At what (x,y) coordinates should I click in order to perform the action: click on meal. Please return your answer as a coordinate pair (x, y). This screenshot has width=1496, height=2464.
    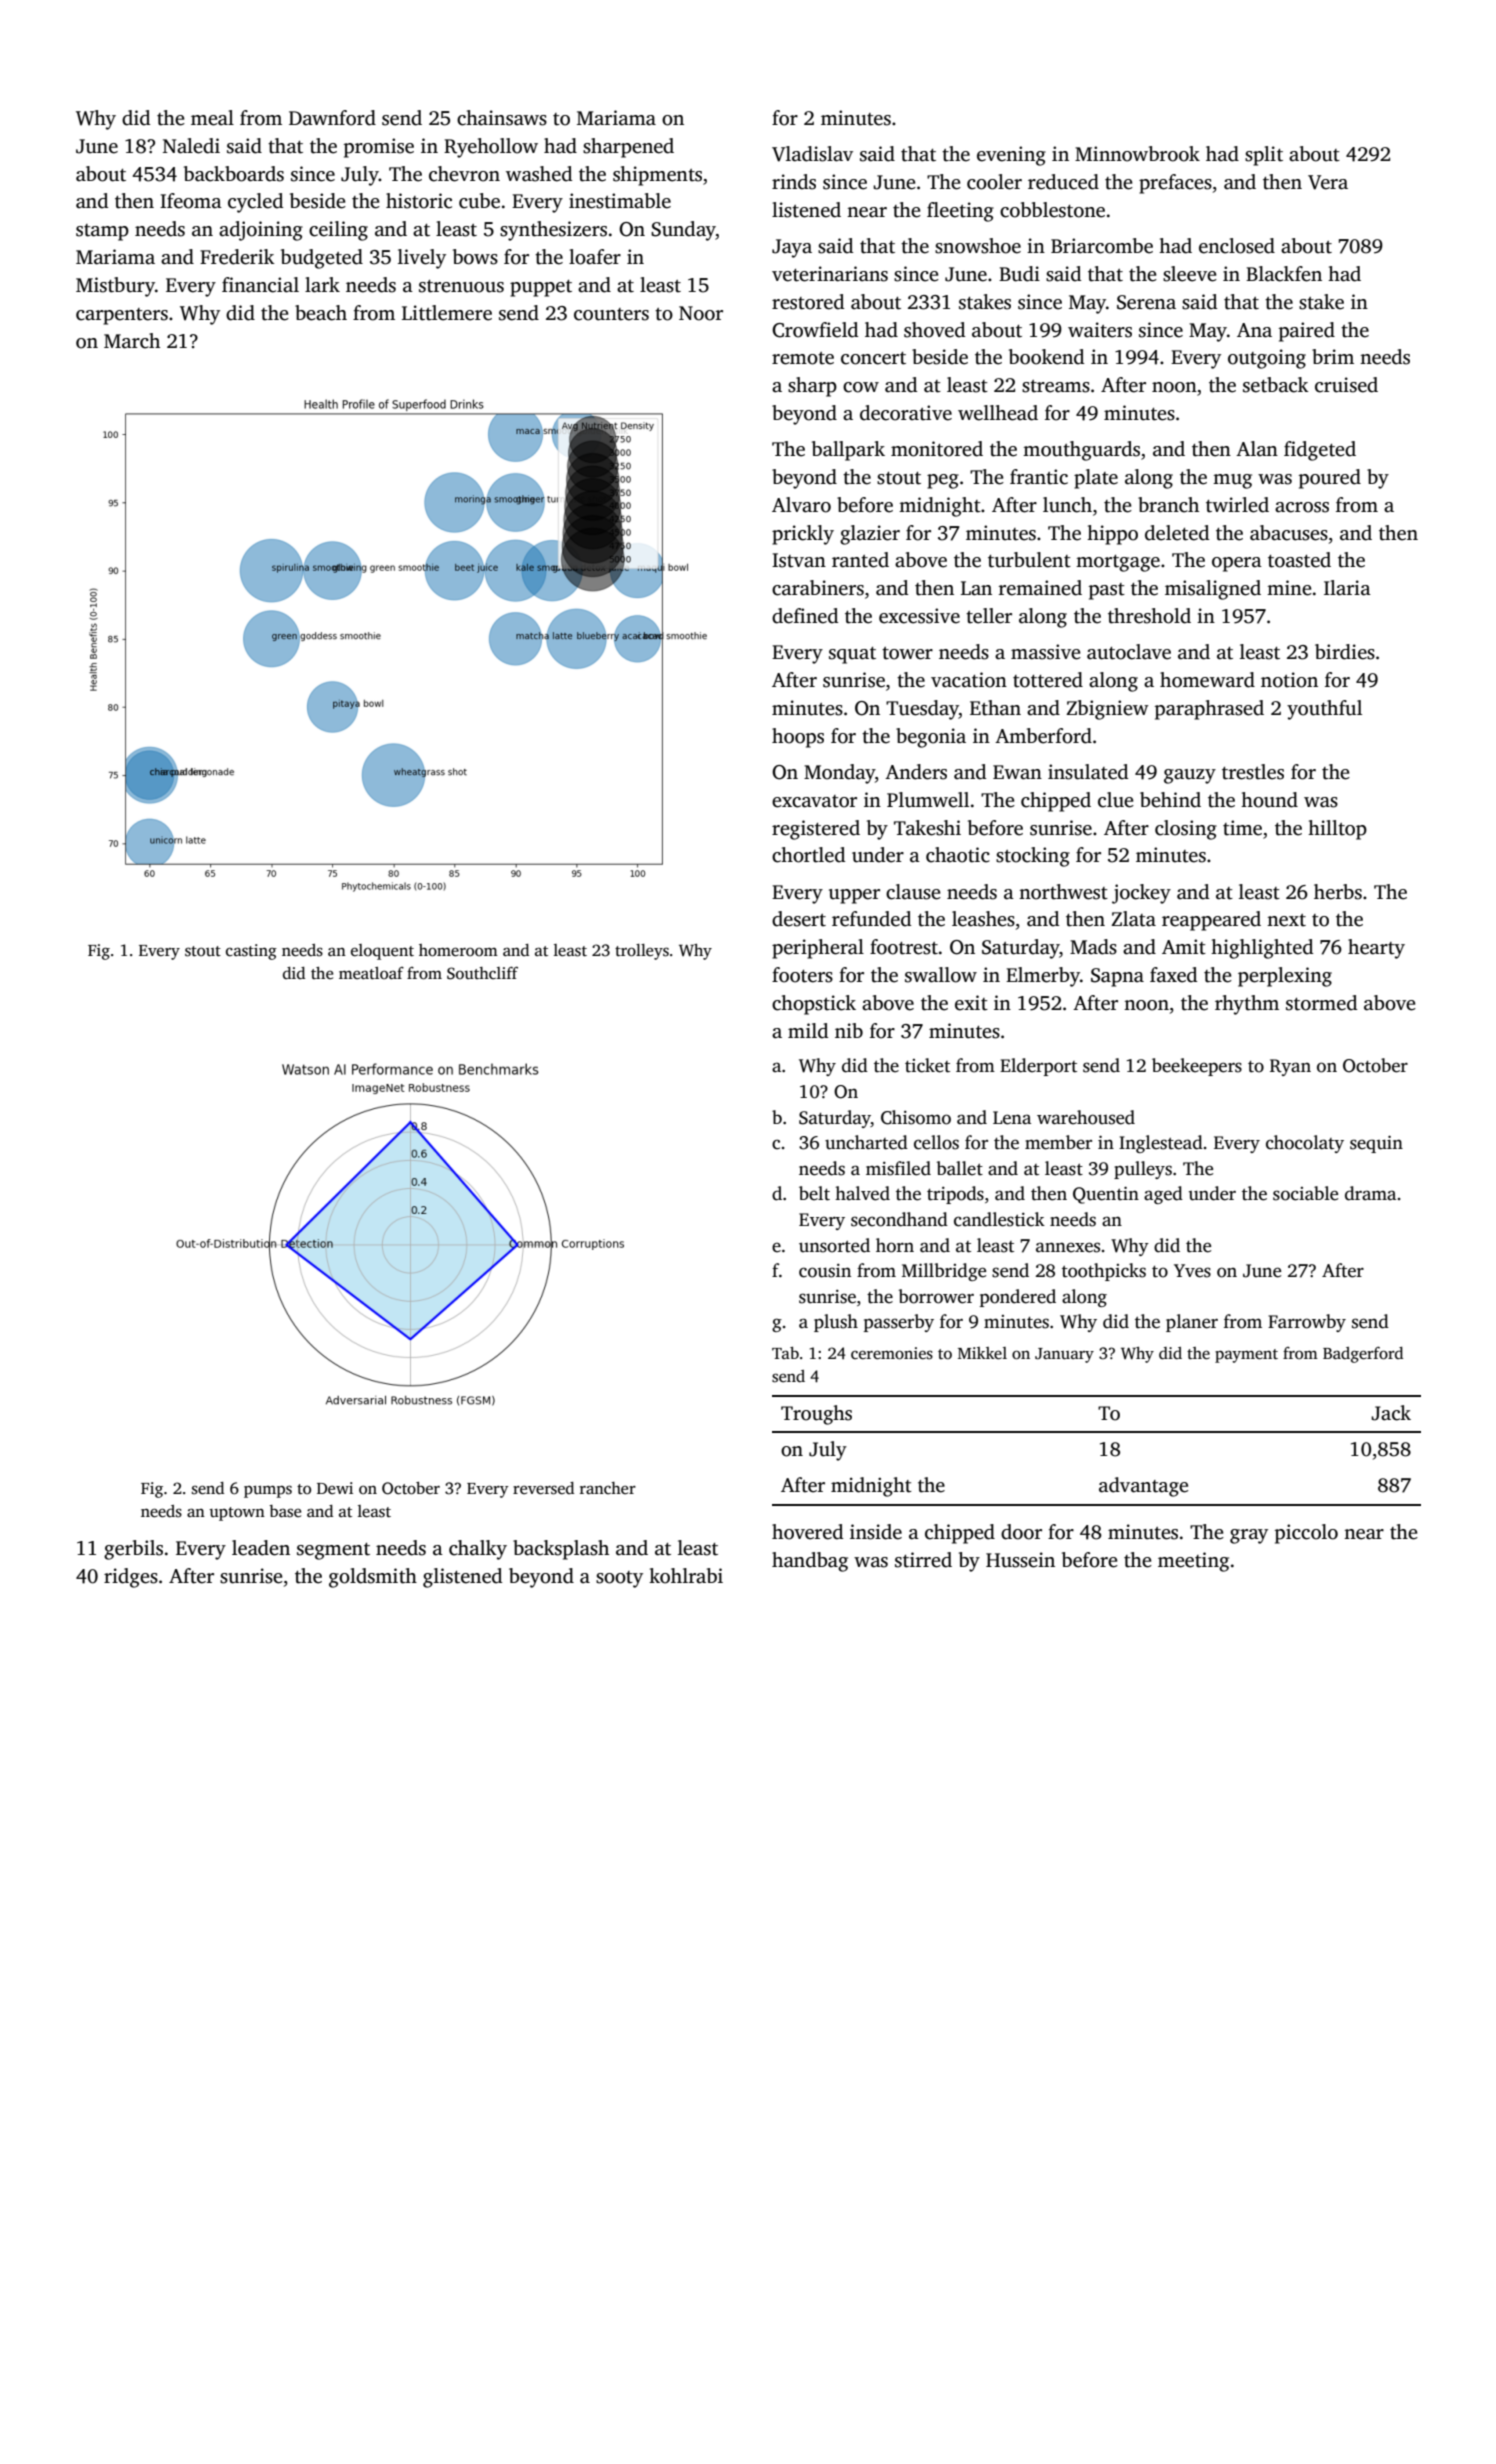
    Looking at the image, I should click on (212, 118).
